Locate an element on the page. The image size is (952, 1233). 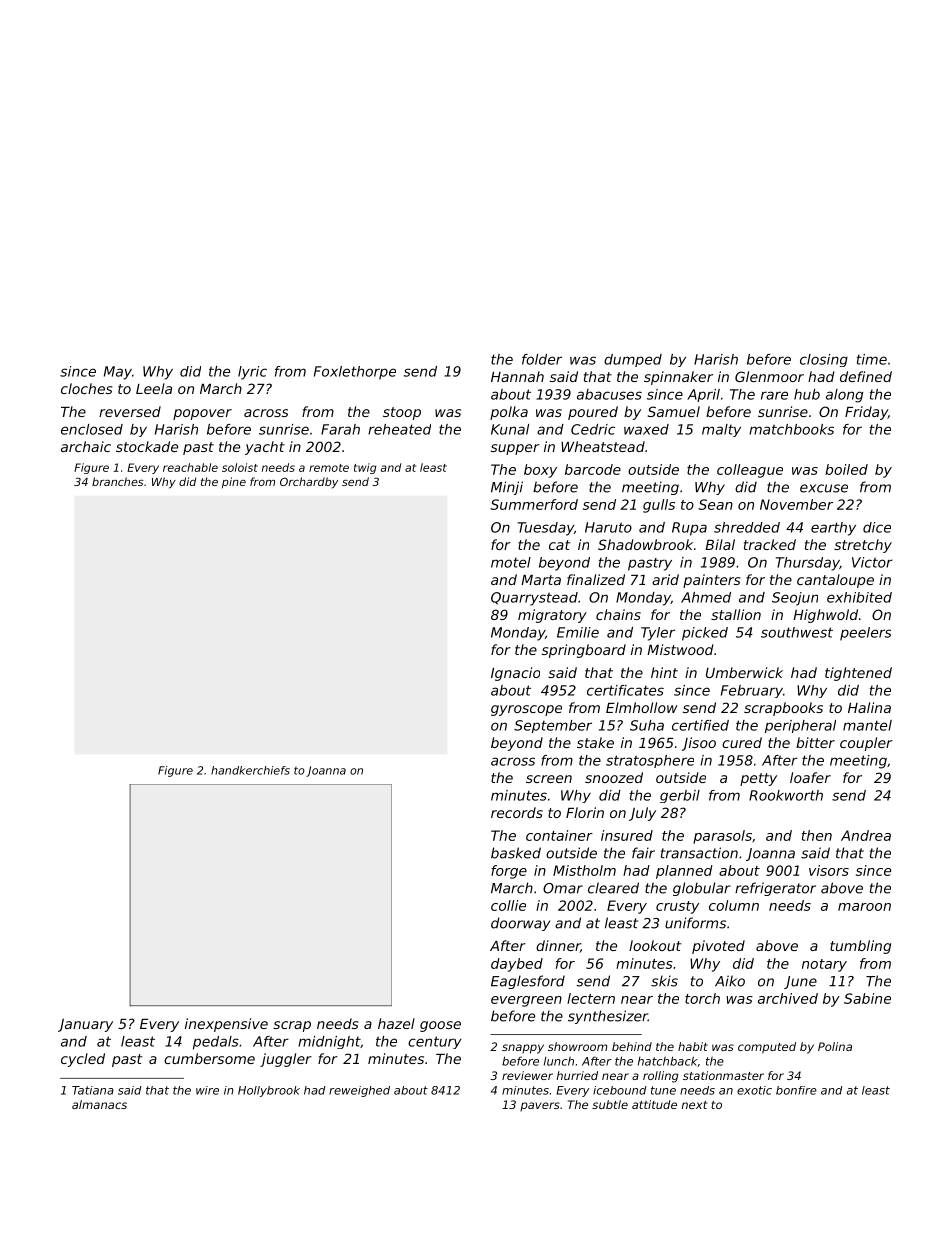
handkerchiefs is located at coordinates (250, 770).
